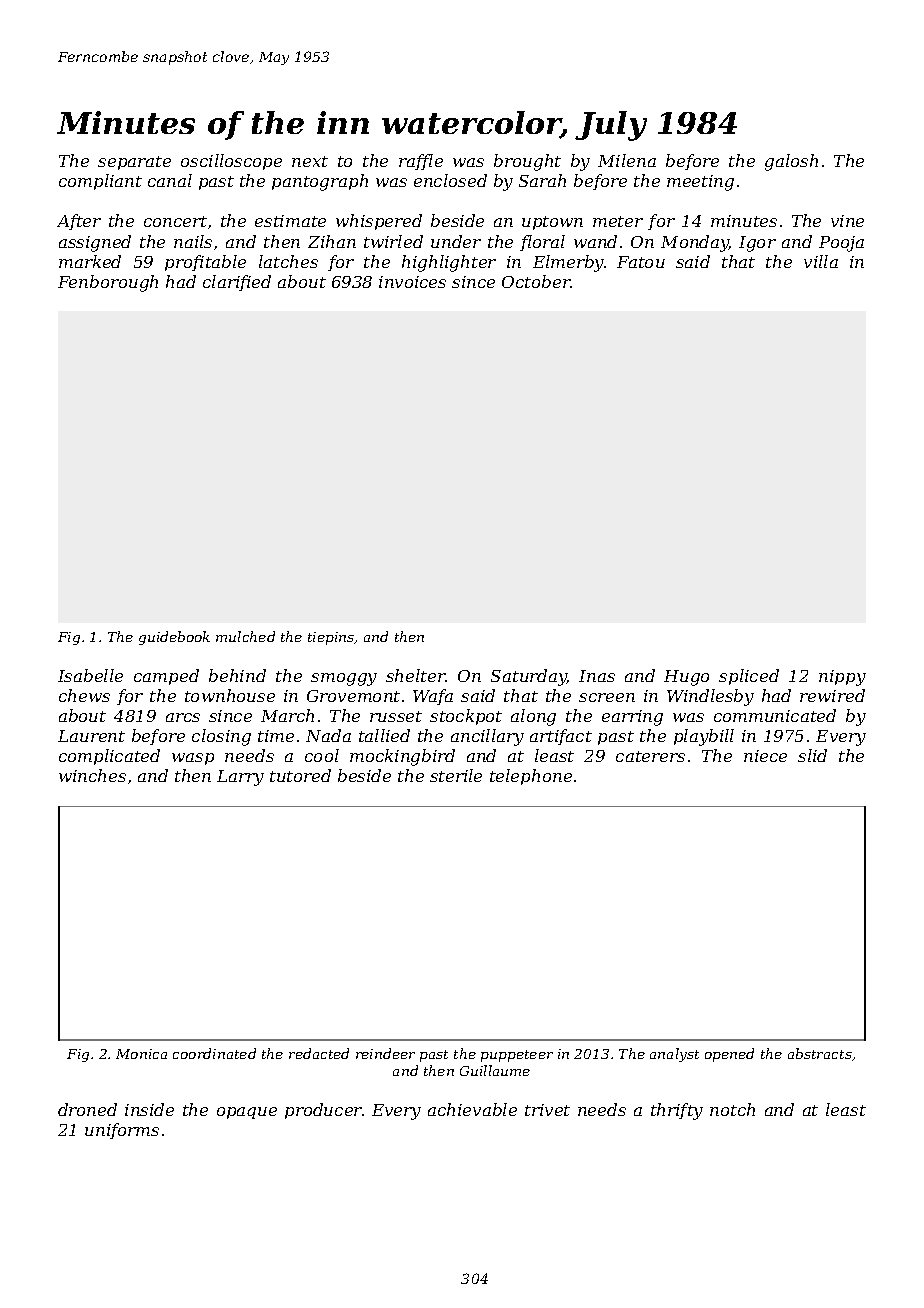  I want to click on clarified, so click(237, 283).
